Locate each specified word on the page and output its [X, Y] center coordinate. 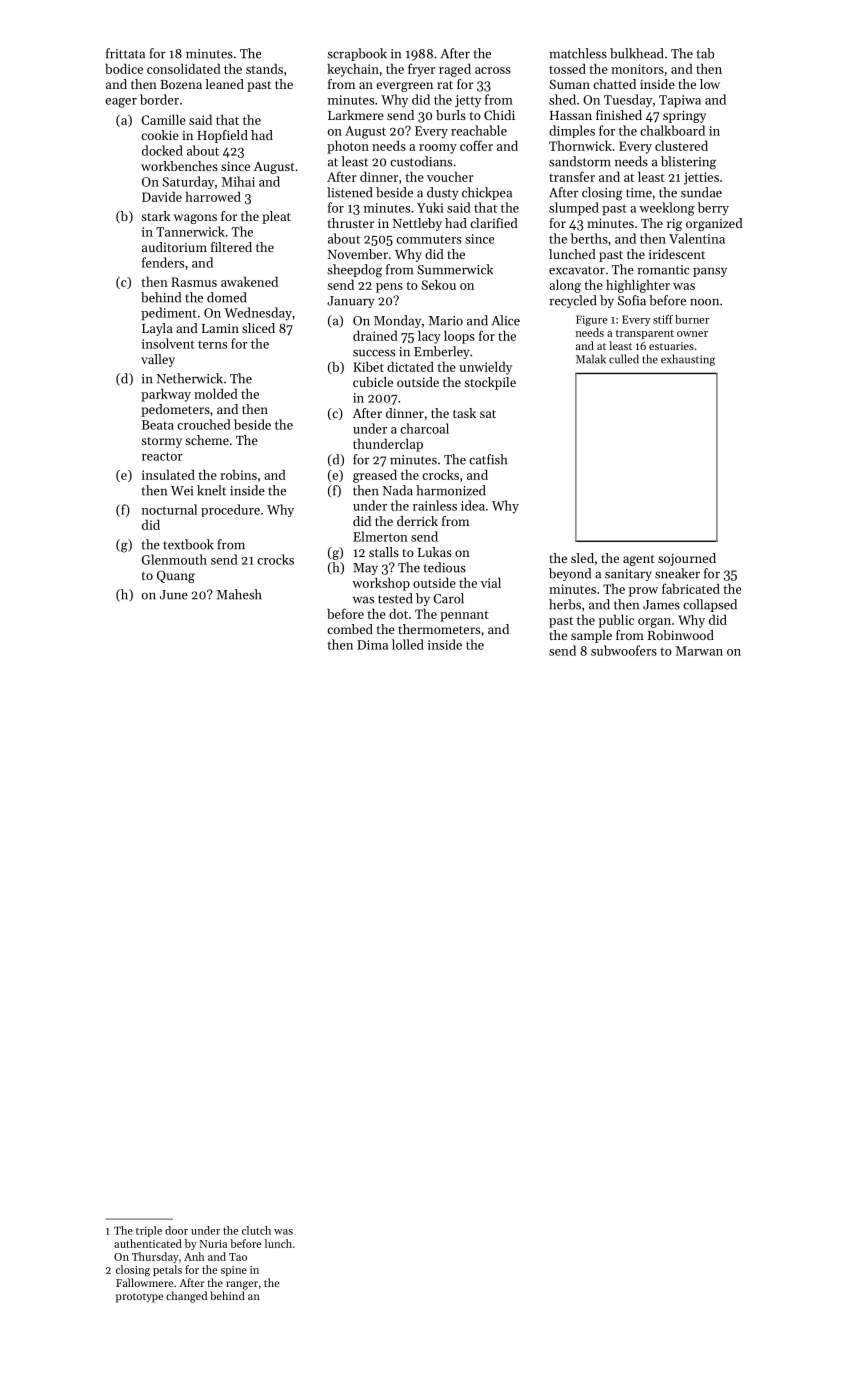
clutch [256, 1230]
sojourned [687, 559]
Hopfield [222, 136]
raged [455, 70]
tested [395, 598]
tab [705, 53]
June [174, 595]
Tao [238, 1257]
